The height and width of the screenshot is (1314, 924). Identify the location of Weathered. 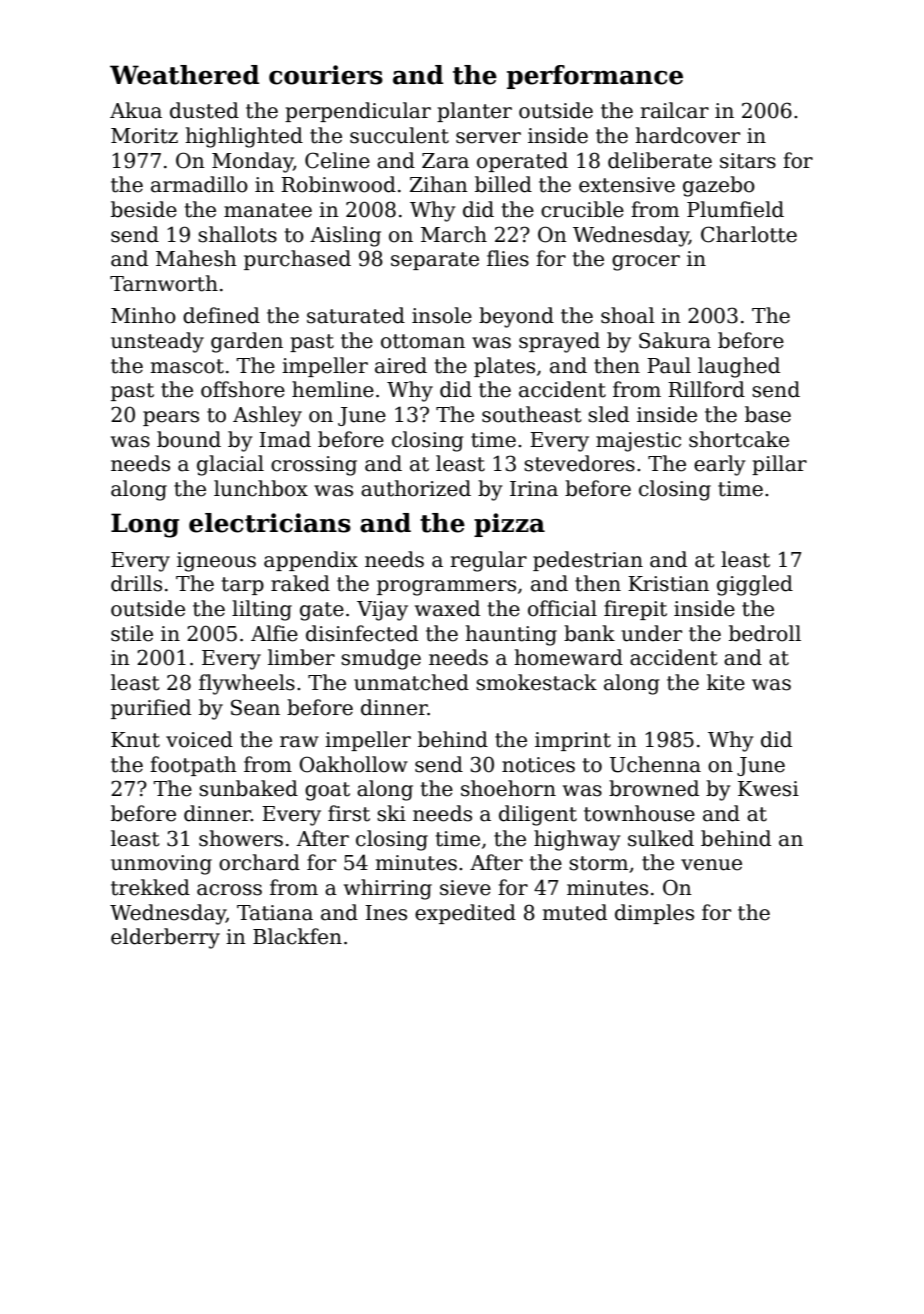
(184, 75).
